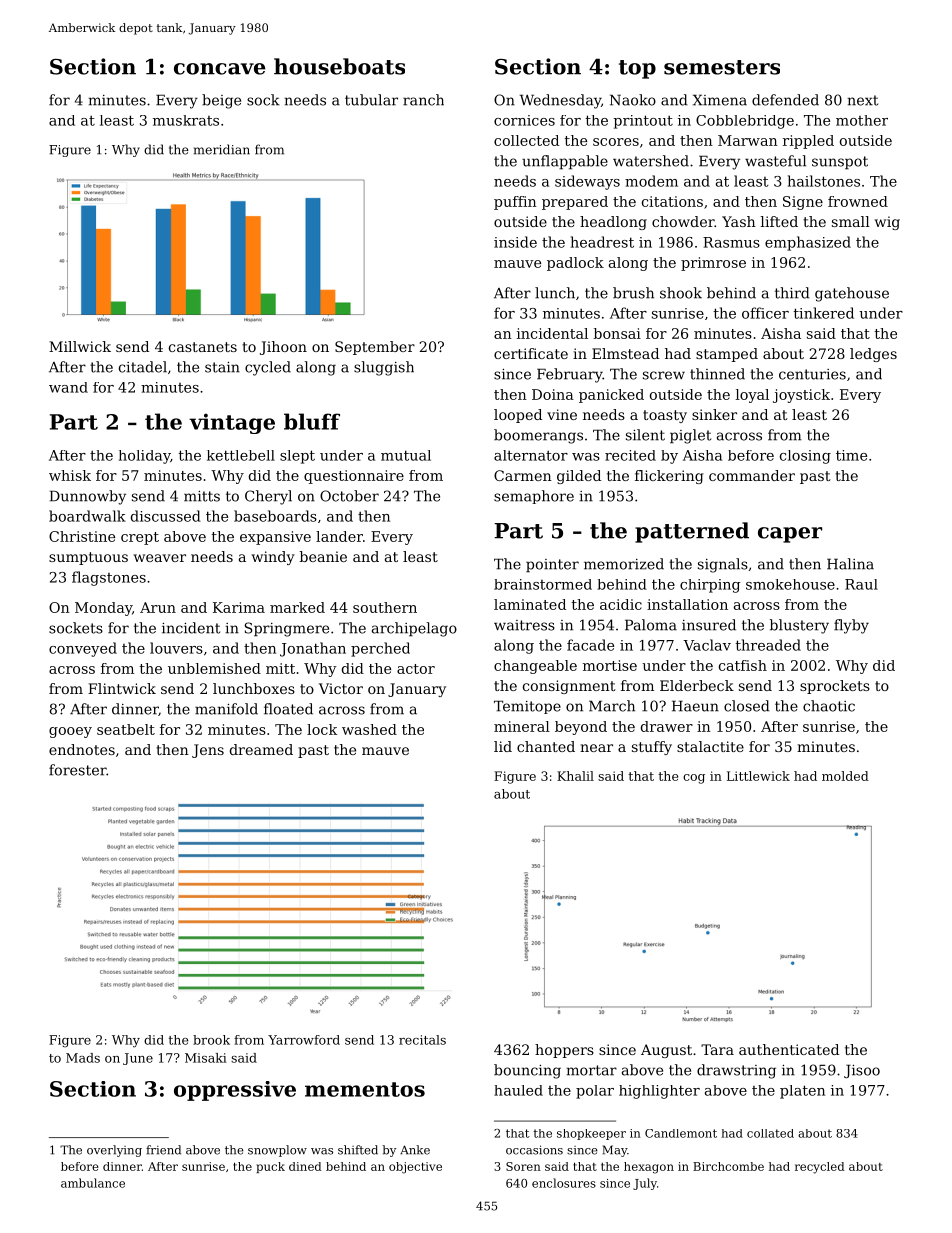 The height and width of the screenshot is (1233, 952). Describe the element at coordinates (722, 67) in the screenshot. I see `semesters` at that location.
